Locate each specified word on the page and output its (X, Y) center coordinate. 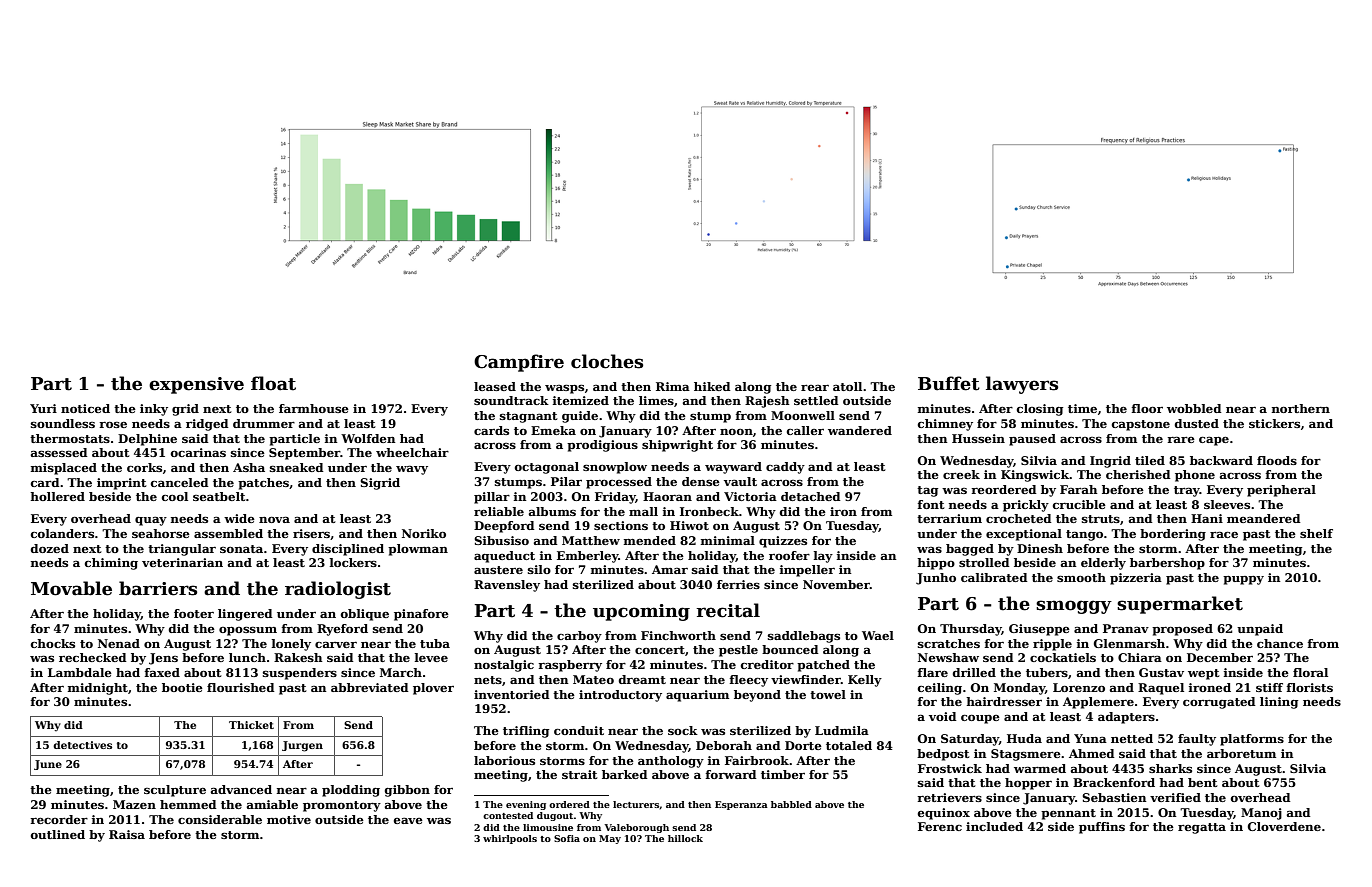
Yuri (43, 408)
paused (1032, 440)
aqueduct (504, 557)
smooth (1081, 577)
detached (811, 496)
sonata (241, 549)
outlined (58, 834)
